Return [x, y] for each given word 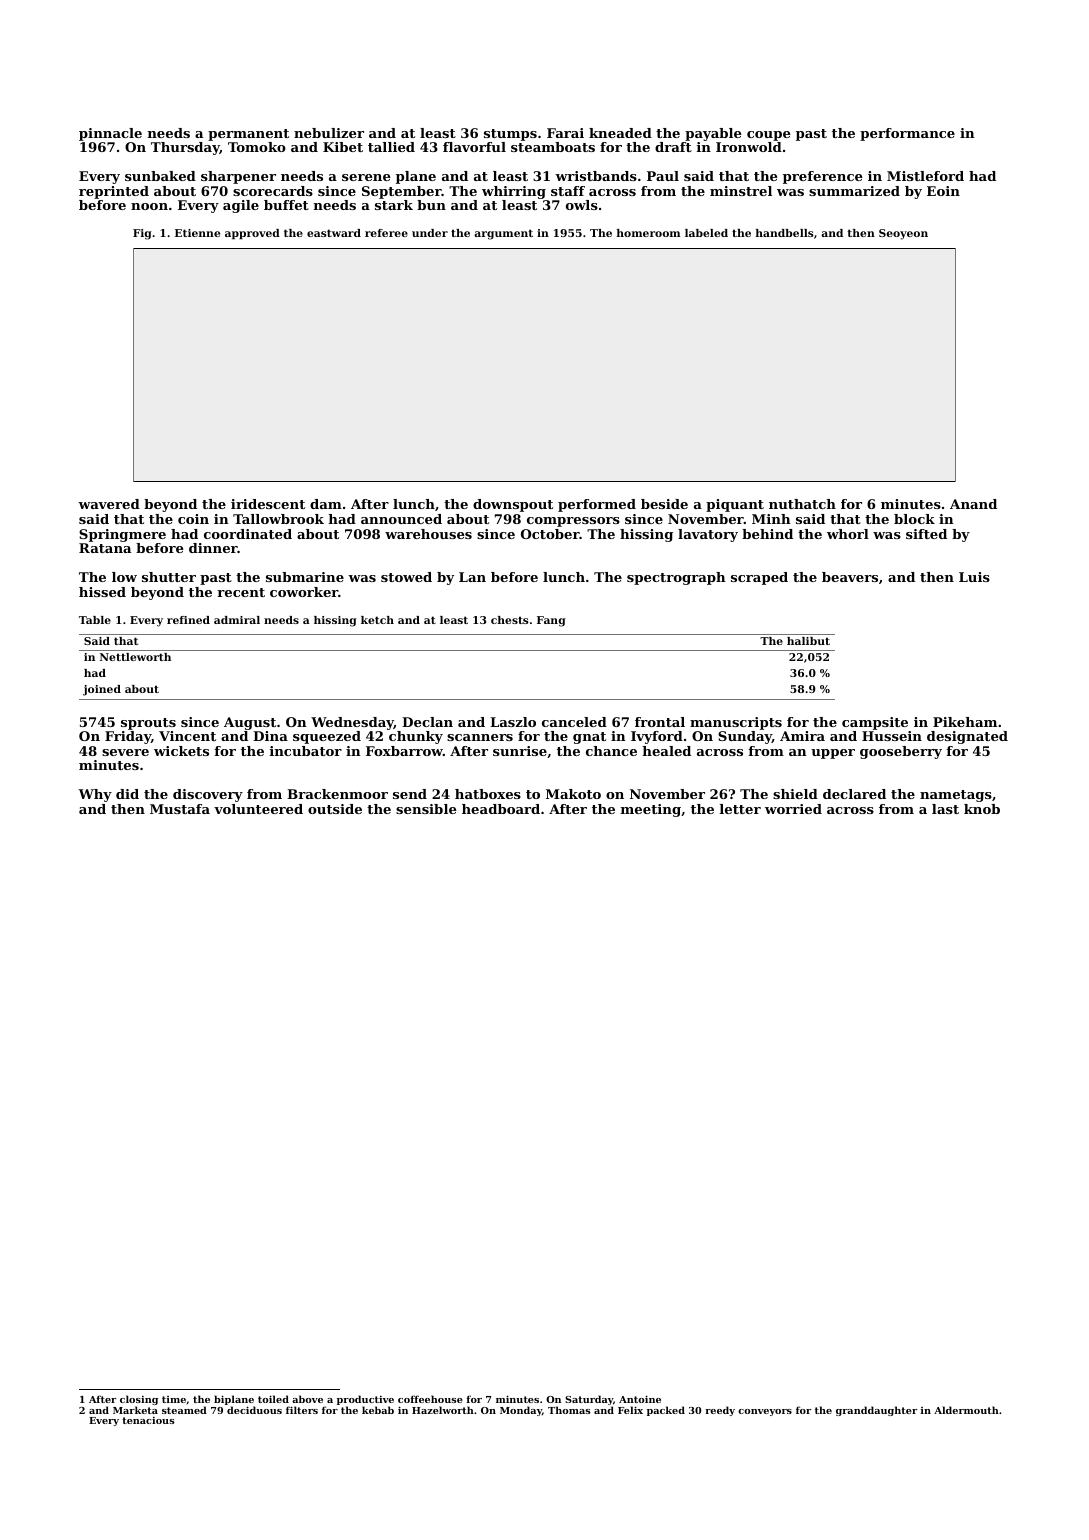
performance [907, 134]
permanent [248, 135]
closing [139, 1400]
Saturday [589, 1400]
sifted [926, 534]
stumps [510, 135]
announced [401, 519]
